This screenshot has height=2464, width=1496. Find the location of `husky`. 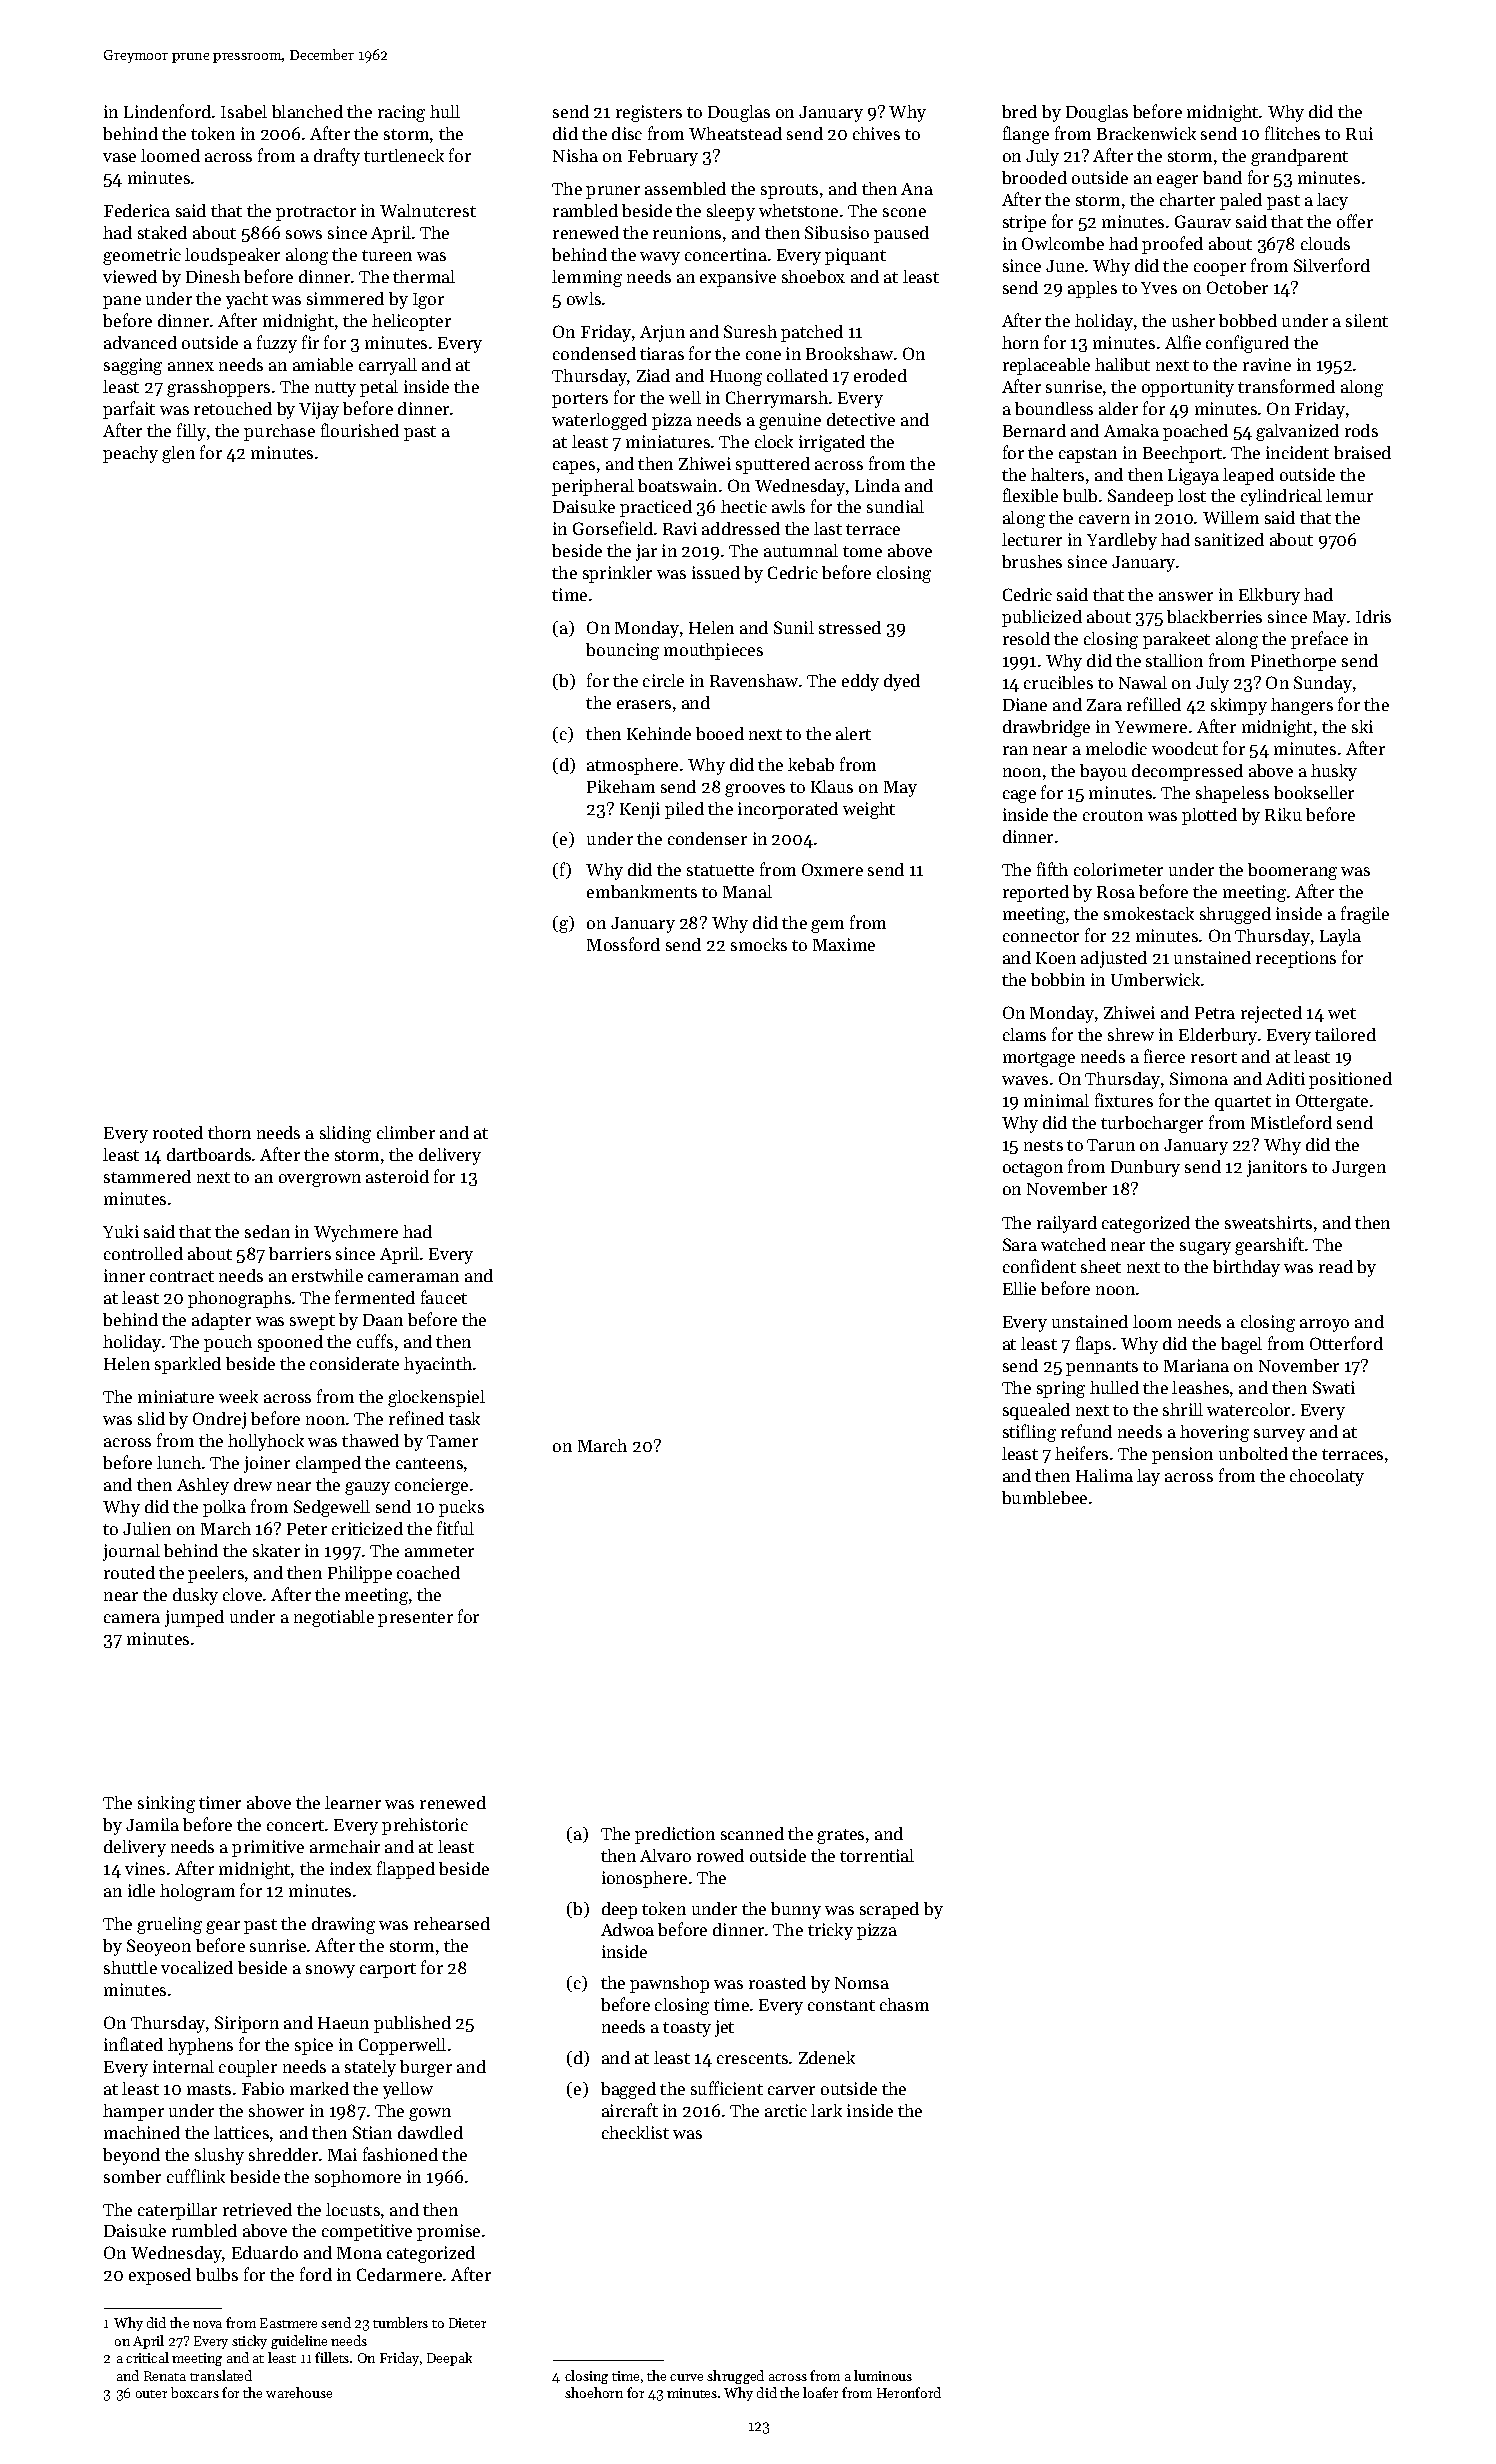

husky is located at coordinates (1334, 772).
